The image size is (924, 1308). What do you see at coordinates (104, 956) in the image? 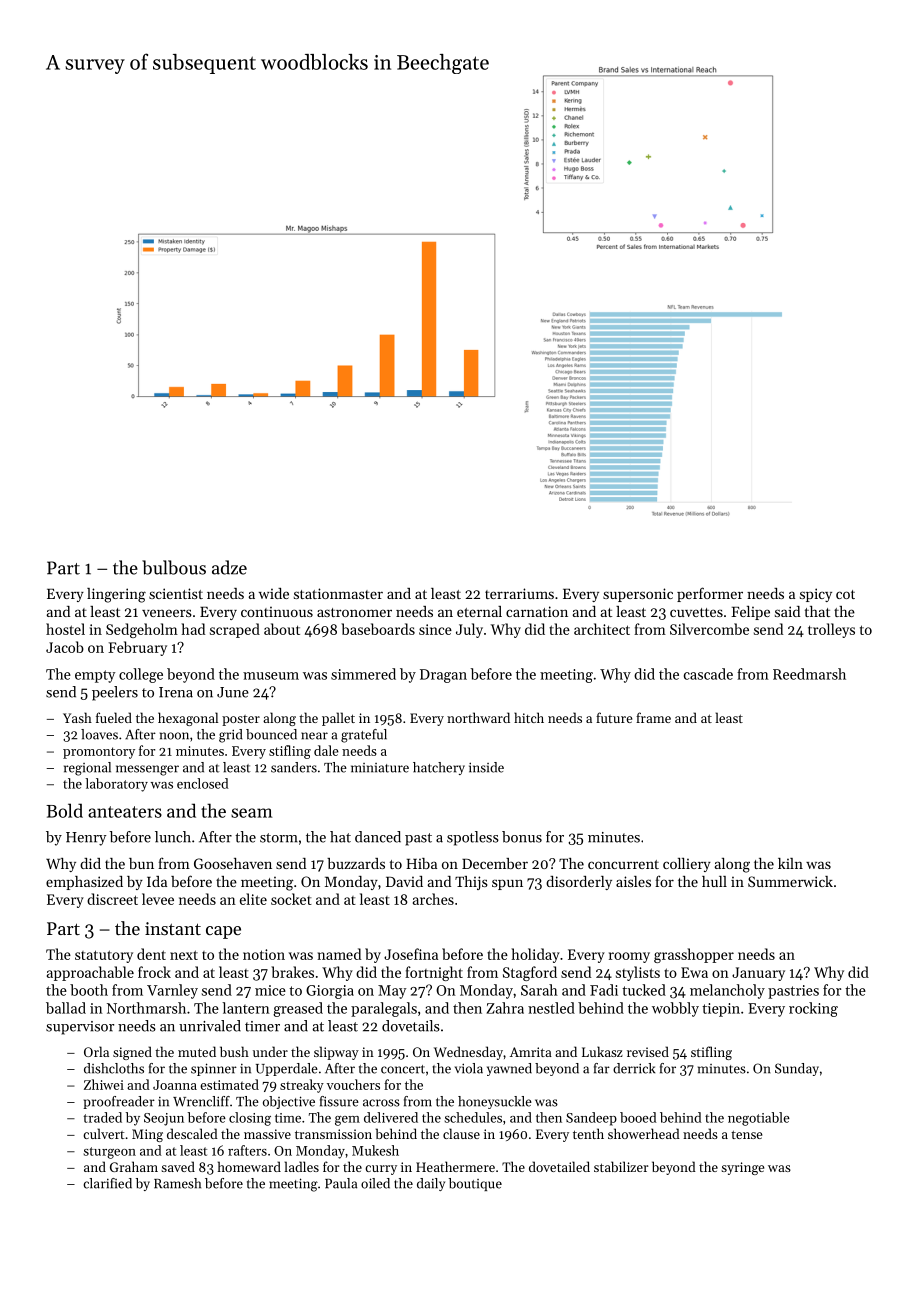
I see `statutory` at bounding box center [104, 956].
